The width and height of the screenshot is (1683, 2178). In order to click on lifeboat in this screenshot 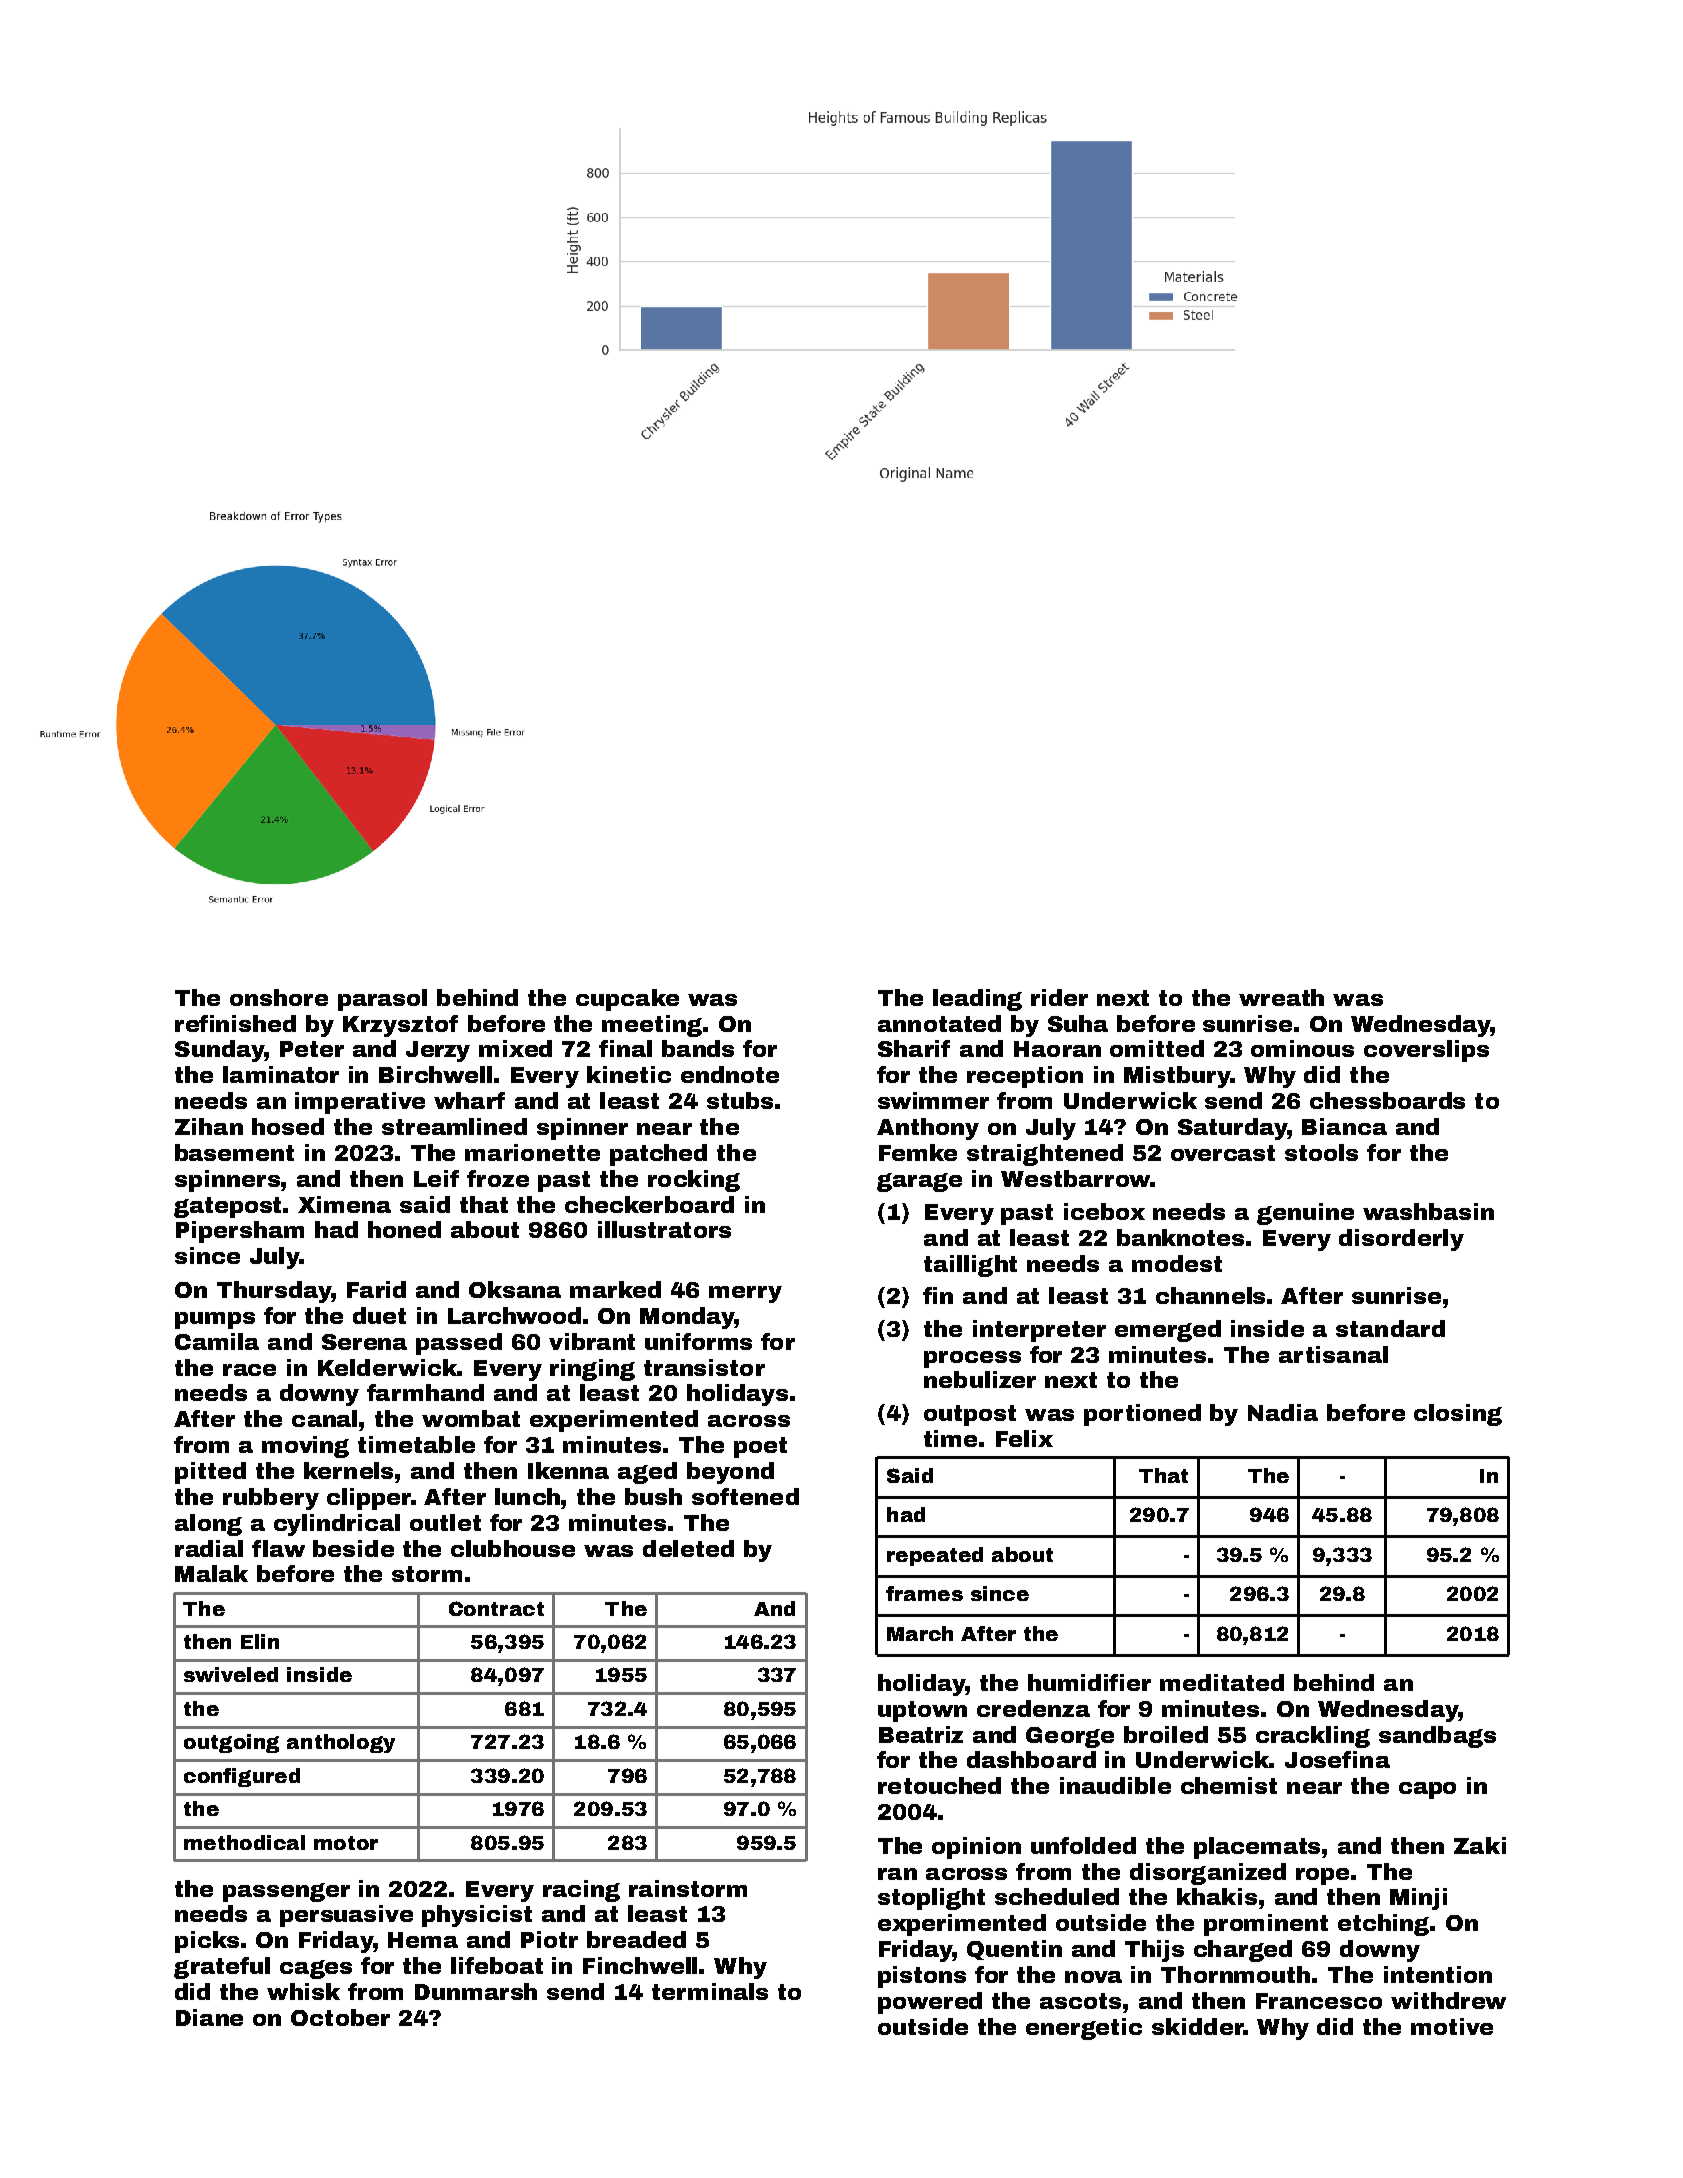, I will do `click(497, 1965)`.
